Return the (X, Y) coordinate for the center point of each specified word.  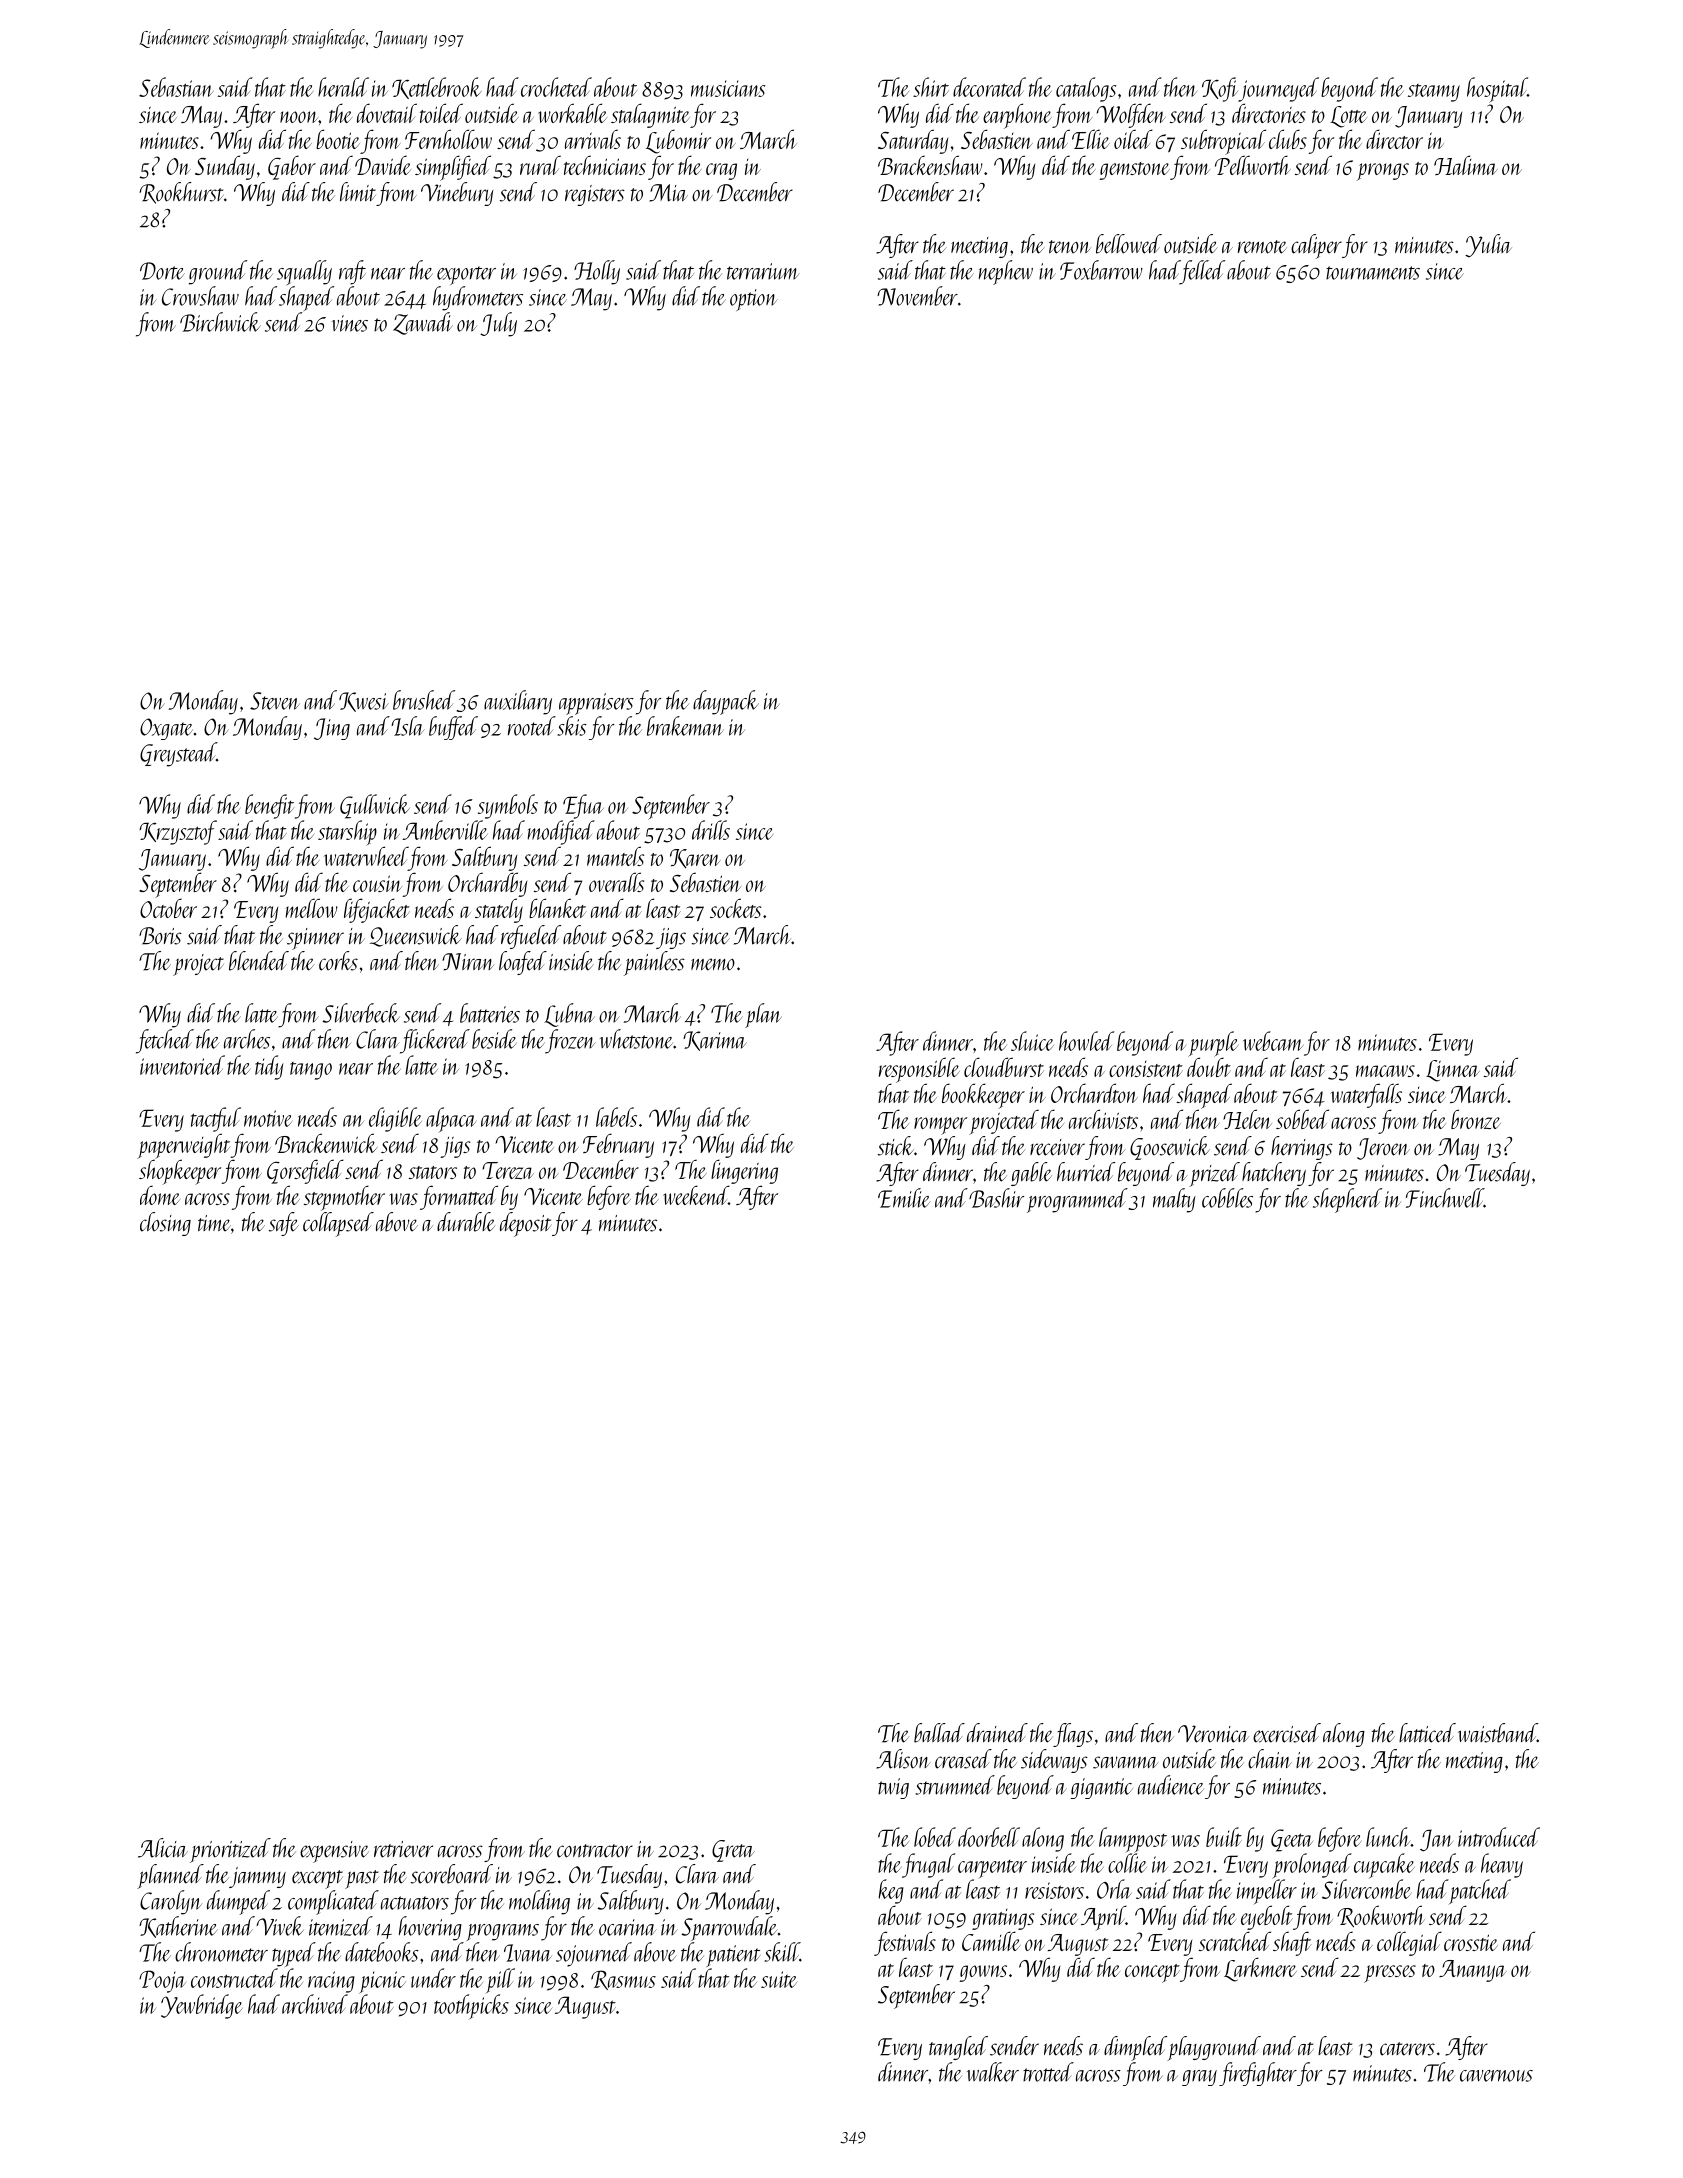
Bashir (996, 1198)
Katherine (178, 1927)
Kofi (1220, 89)
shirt (931, 87)
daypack (726, 702)
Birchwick (220, 322)
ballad (939, 1733)
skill (782, 1952)
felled (1202, 272)
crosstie (1471, 1942)
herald (343, 87)
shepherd (1347, 1200)
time (214, 1223)
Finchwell (1445, 1198)
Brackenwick (326, 1143)
